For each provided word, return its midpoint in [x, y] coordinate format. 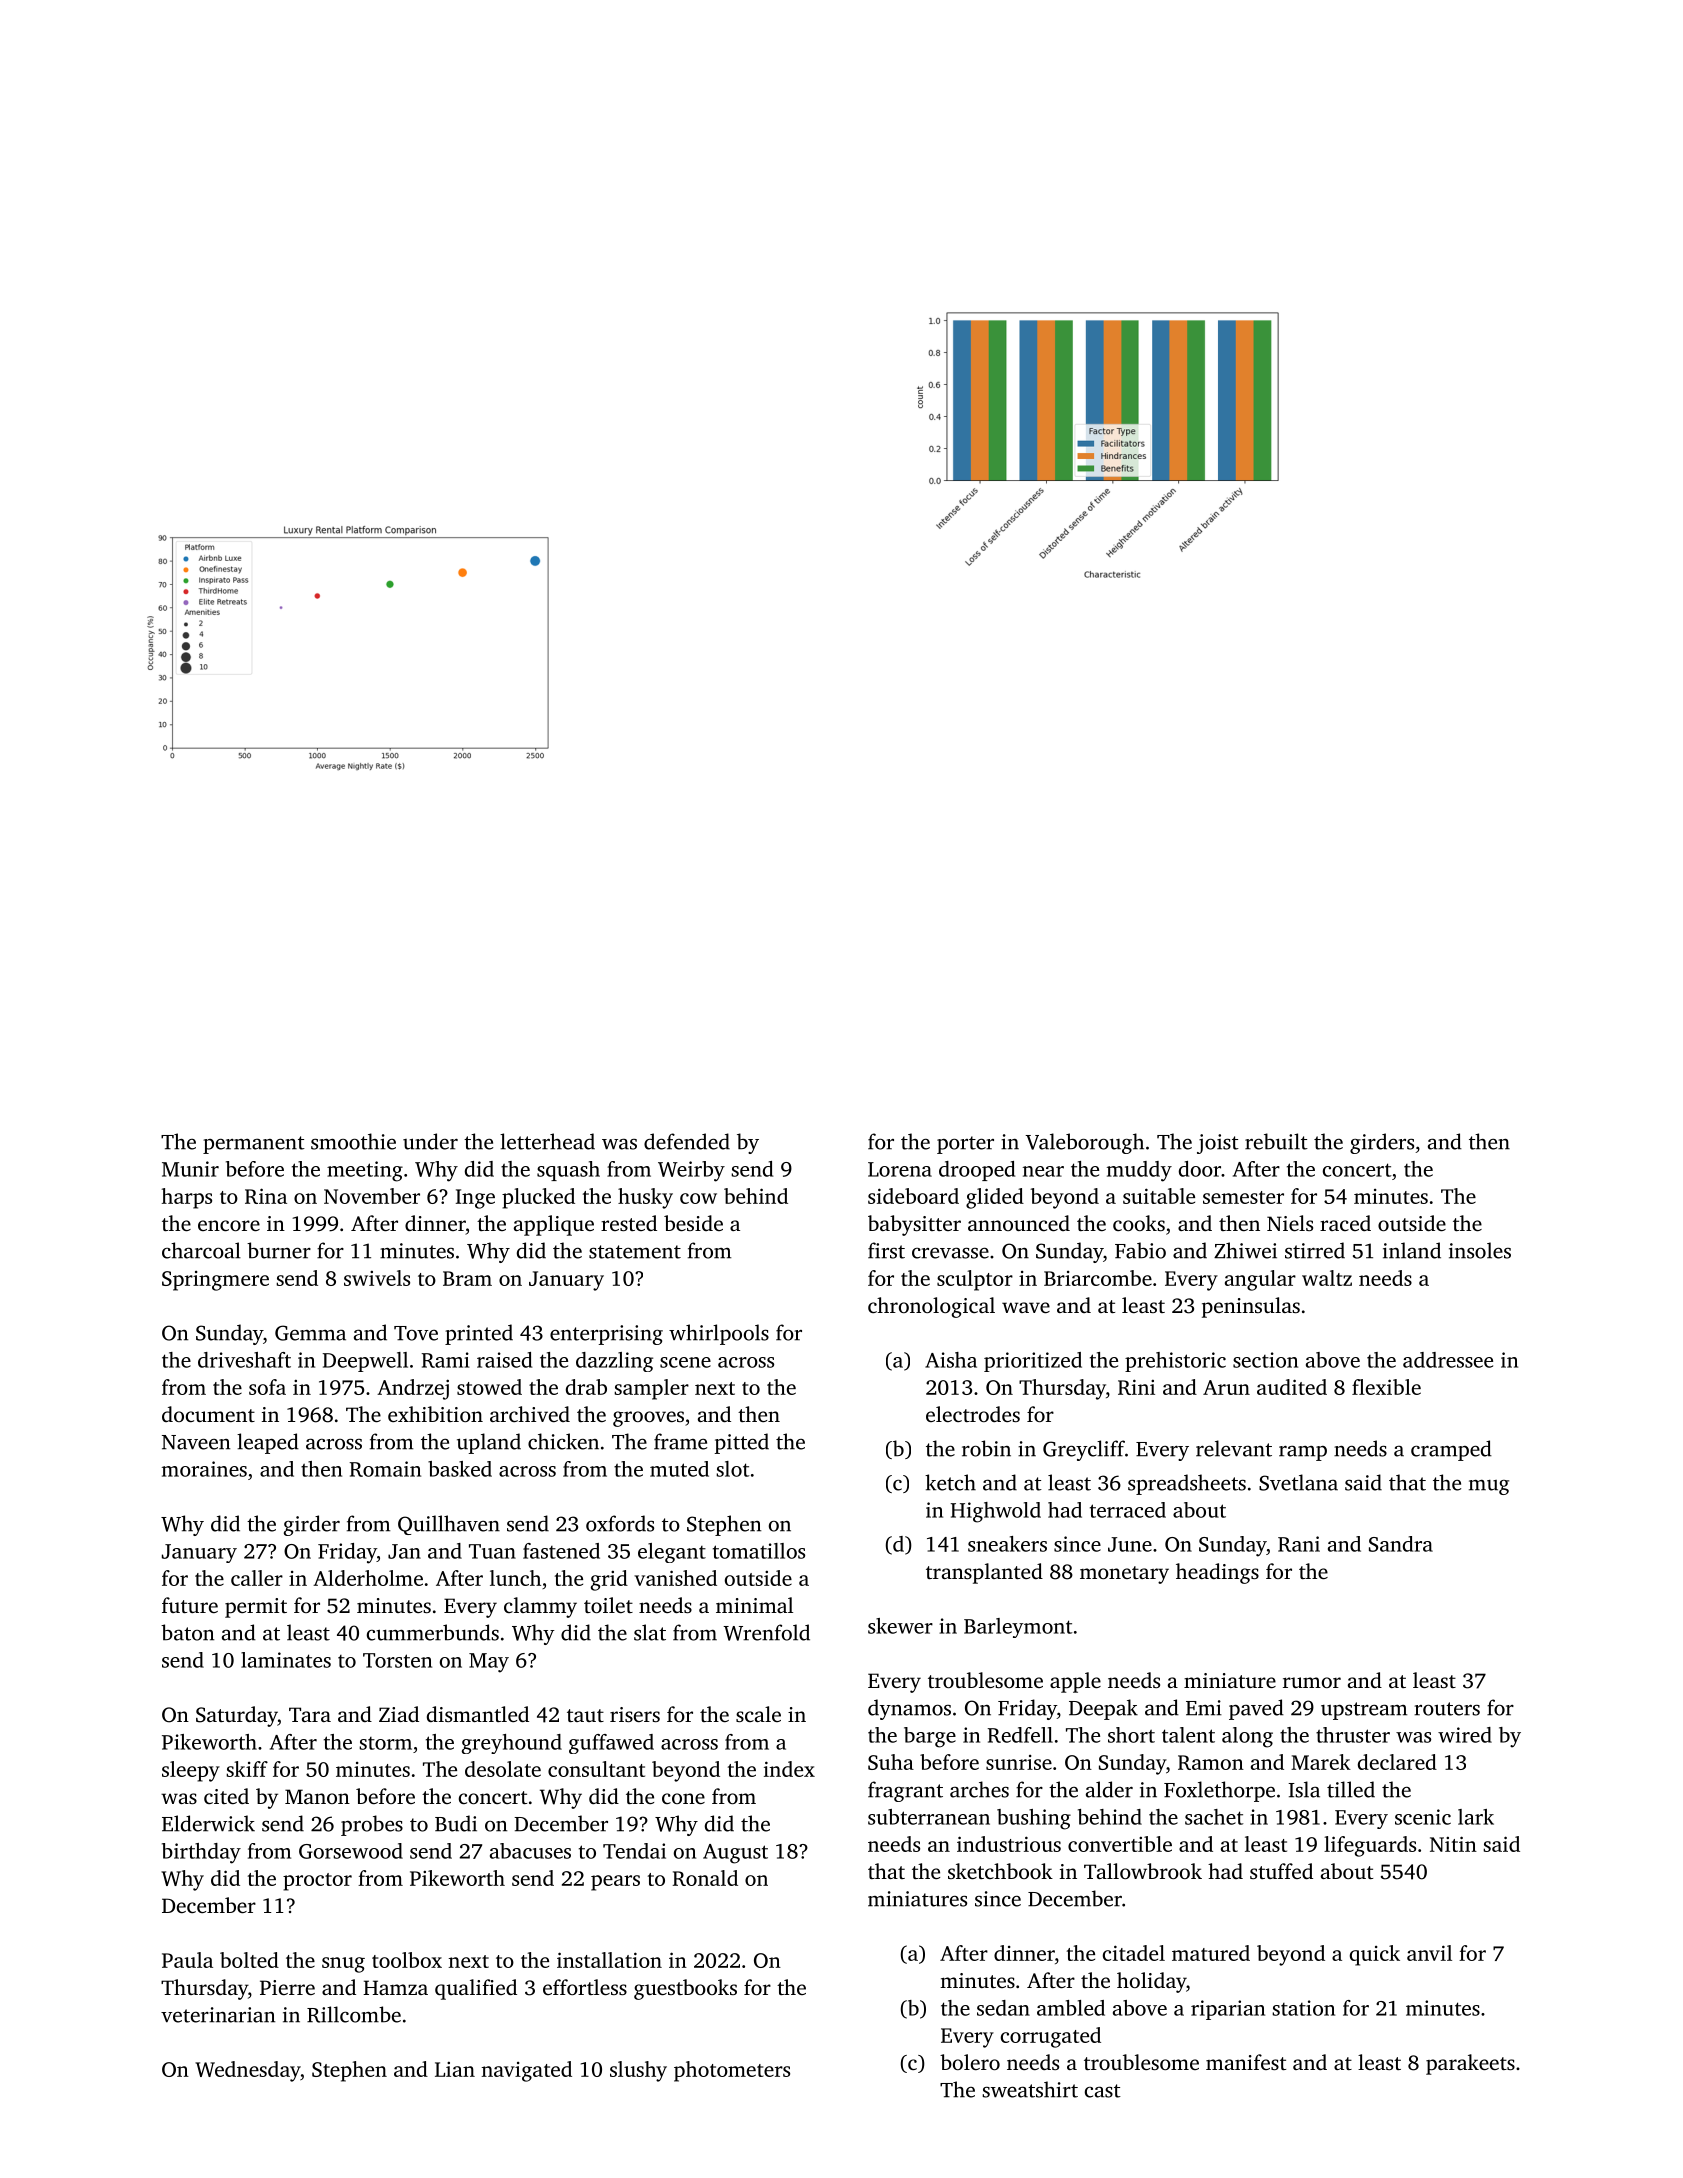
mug [1489, 1487]
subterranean [929, 1817]
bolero [970, 2062]
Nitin [1453, 1844]
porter [965, 1145]
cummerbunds [433, 1632]
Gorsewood [351, 1851]
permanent [254, 1145]
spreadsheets [1187, 1484]
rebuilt [1276, 1141]
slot [733, 1469]
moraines [204, 1469]
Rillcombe [354, 2014]
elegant [672, 1553]
